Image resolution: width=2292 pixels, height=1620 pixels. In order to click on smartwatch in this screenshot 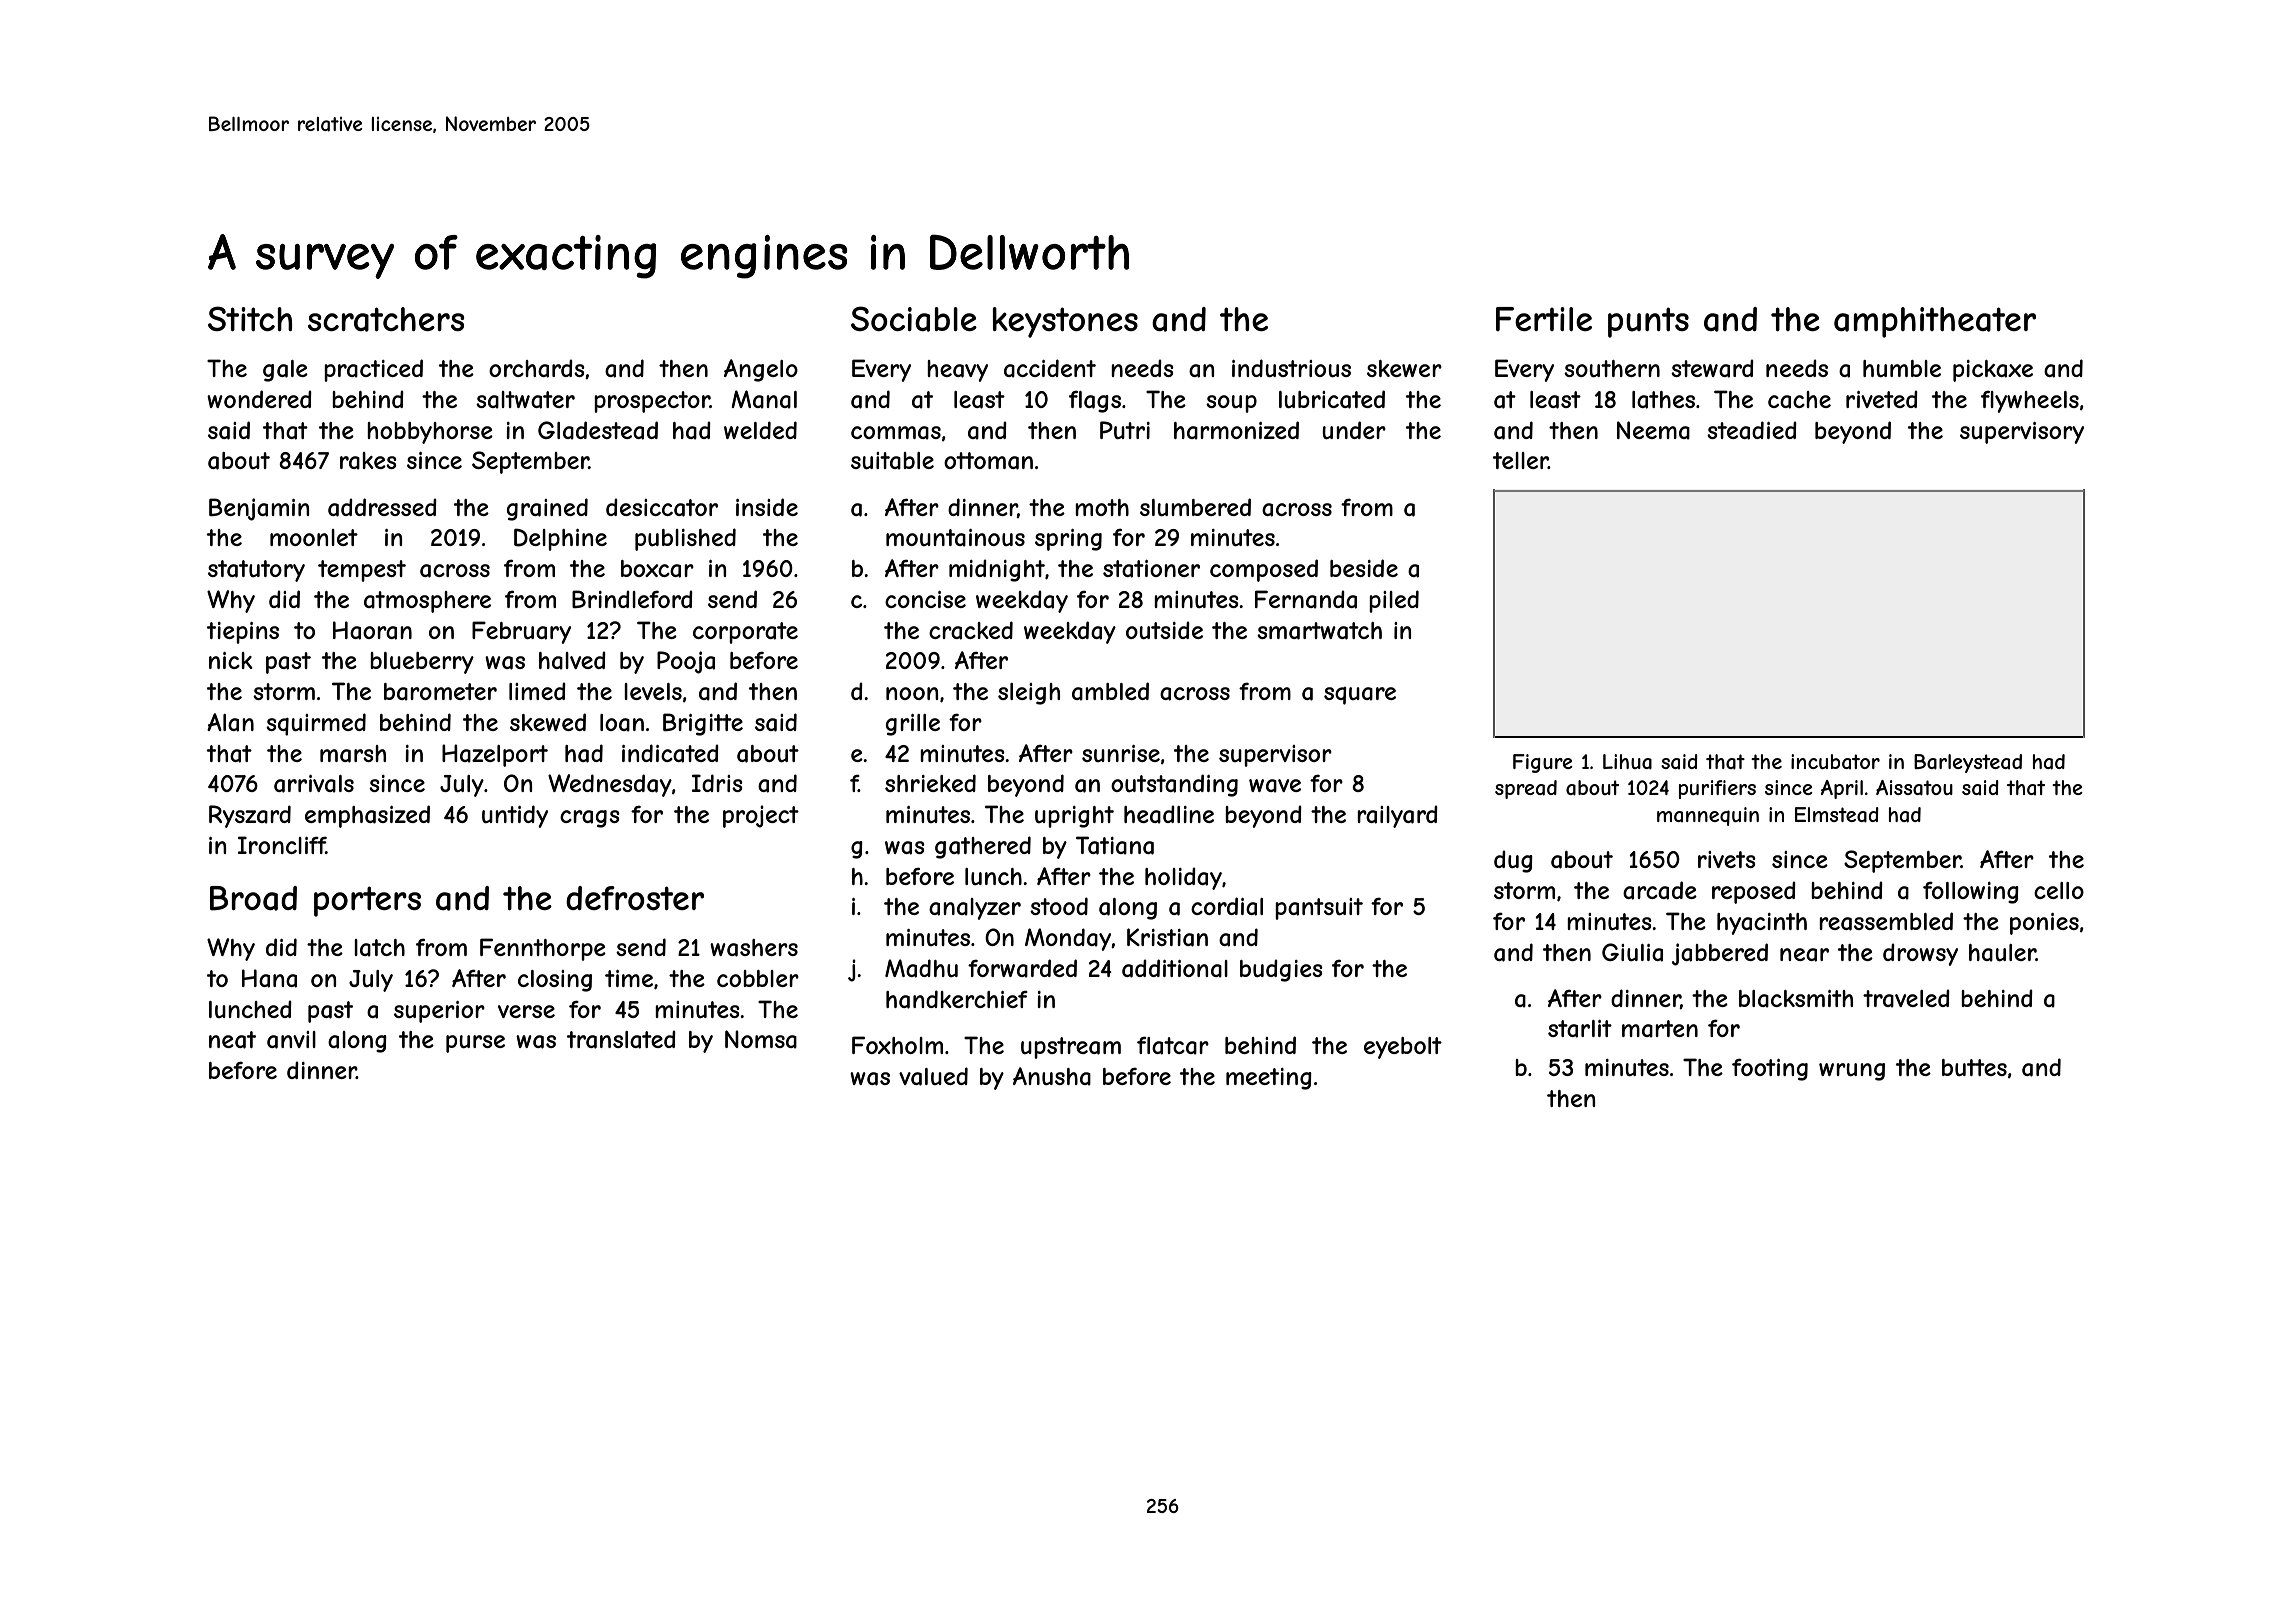, I will do `click(1319, 631)`.
